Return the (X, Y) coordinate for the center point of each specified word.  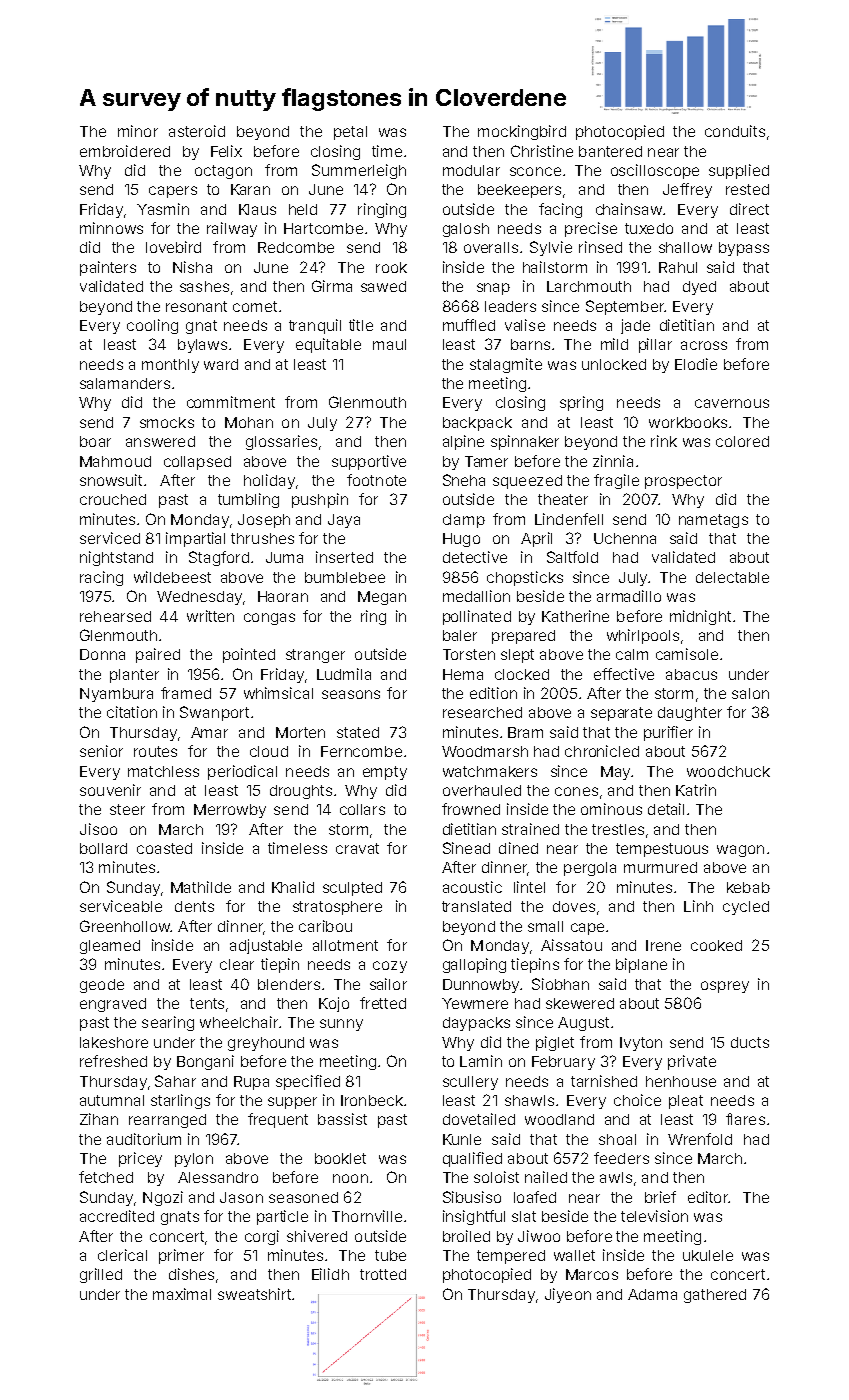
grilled (101, 1275)
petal (350, 133)
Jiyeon (568, 1295)
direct (749, 209)
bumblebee (345, 577)
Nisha (192, 267)
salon (750, 693)
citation (132, 712)
